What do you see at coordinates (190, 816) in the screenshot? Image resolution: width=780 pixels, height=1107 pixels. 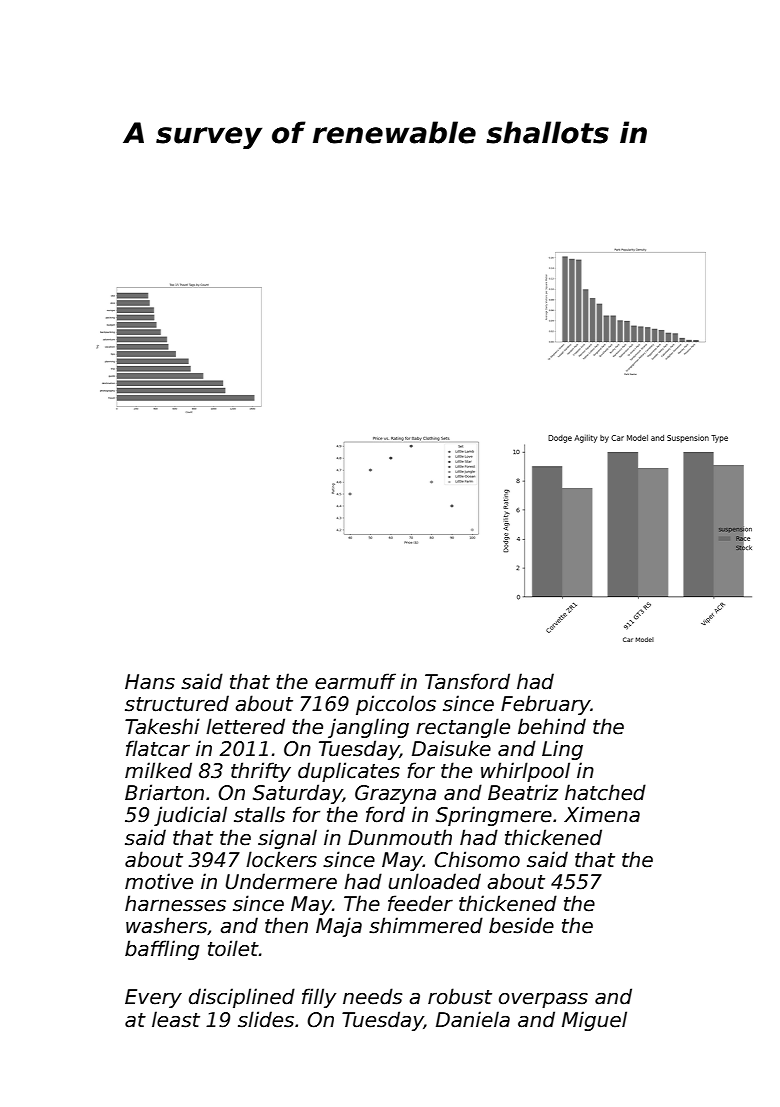 I see `judicial` at bounding box center [190, 816].
